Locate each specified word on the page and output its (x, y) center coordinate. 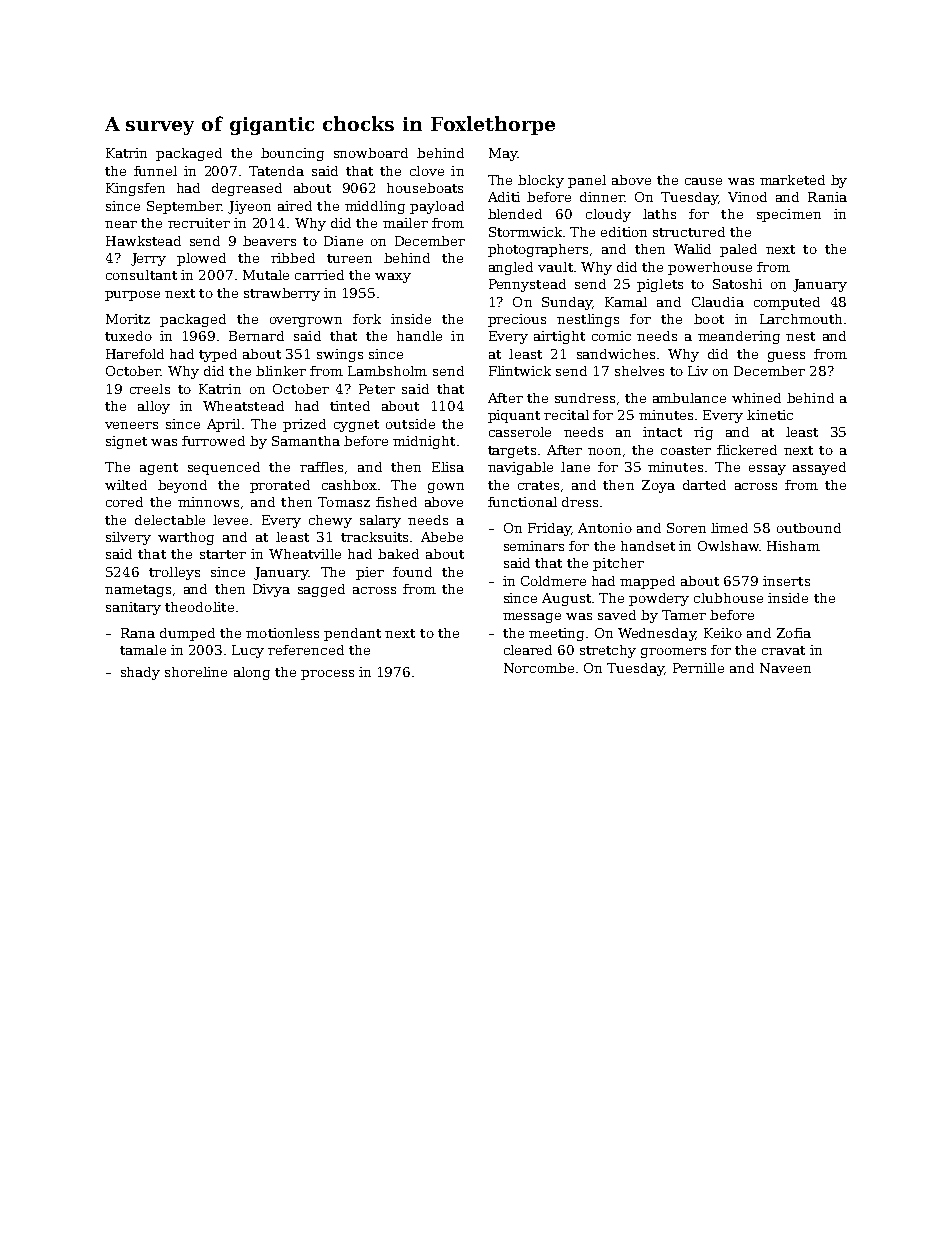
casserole (520, 432)
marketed (792, 180)
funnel (155, 171)
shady (140, 673)
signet (126, 442)
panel (587, 181)
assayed (819, 468)
